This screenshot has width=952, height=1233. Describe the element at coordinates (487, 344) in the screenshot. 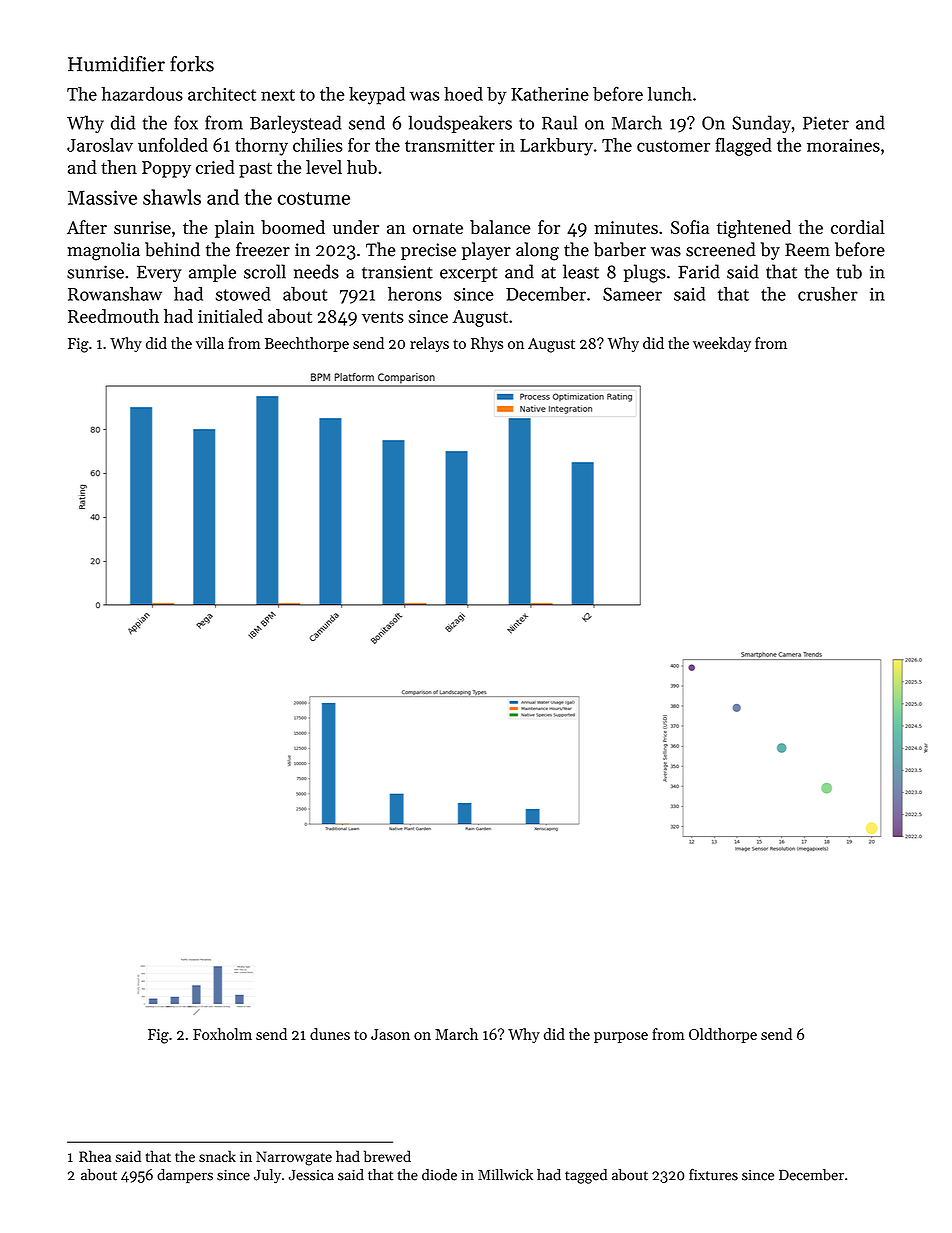

I see `Rhys` at that location.
